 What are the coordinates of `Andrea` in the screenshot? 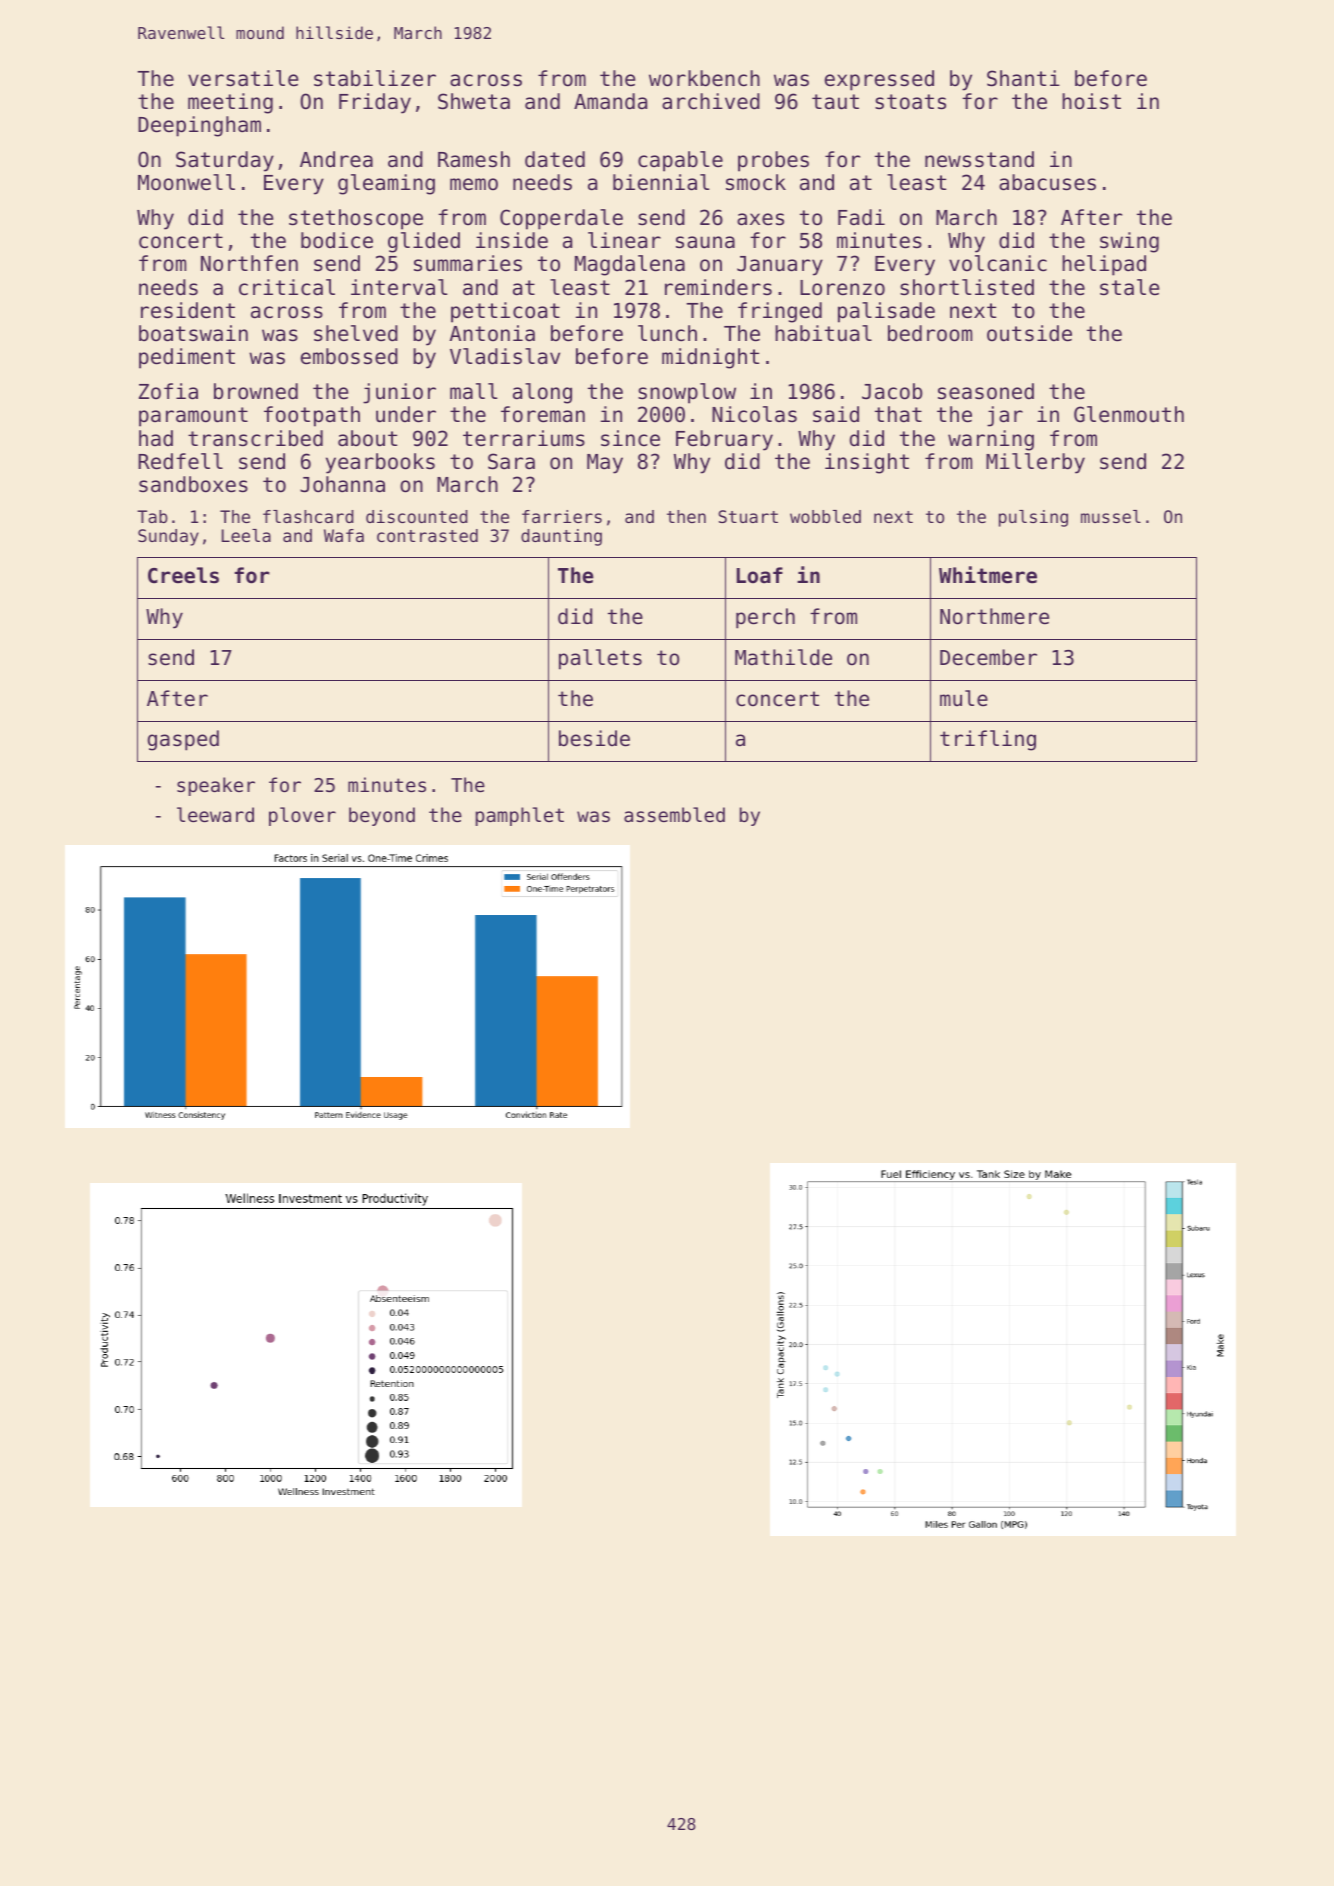 It's located at (336, 159).
